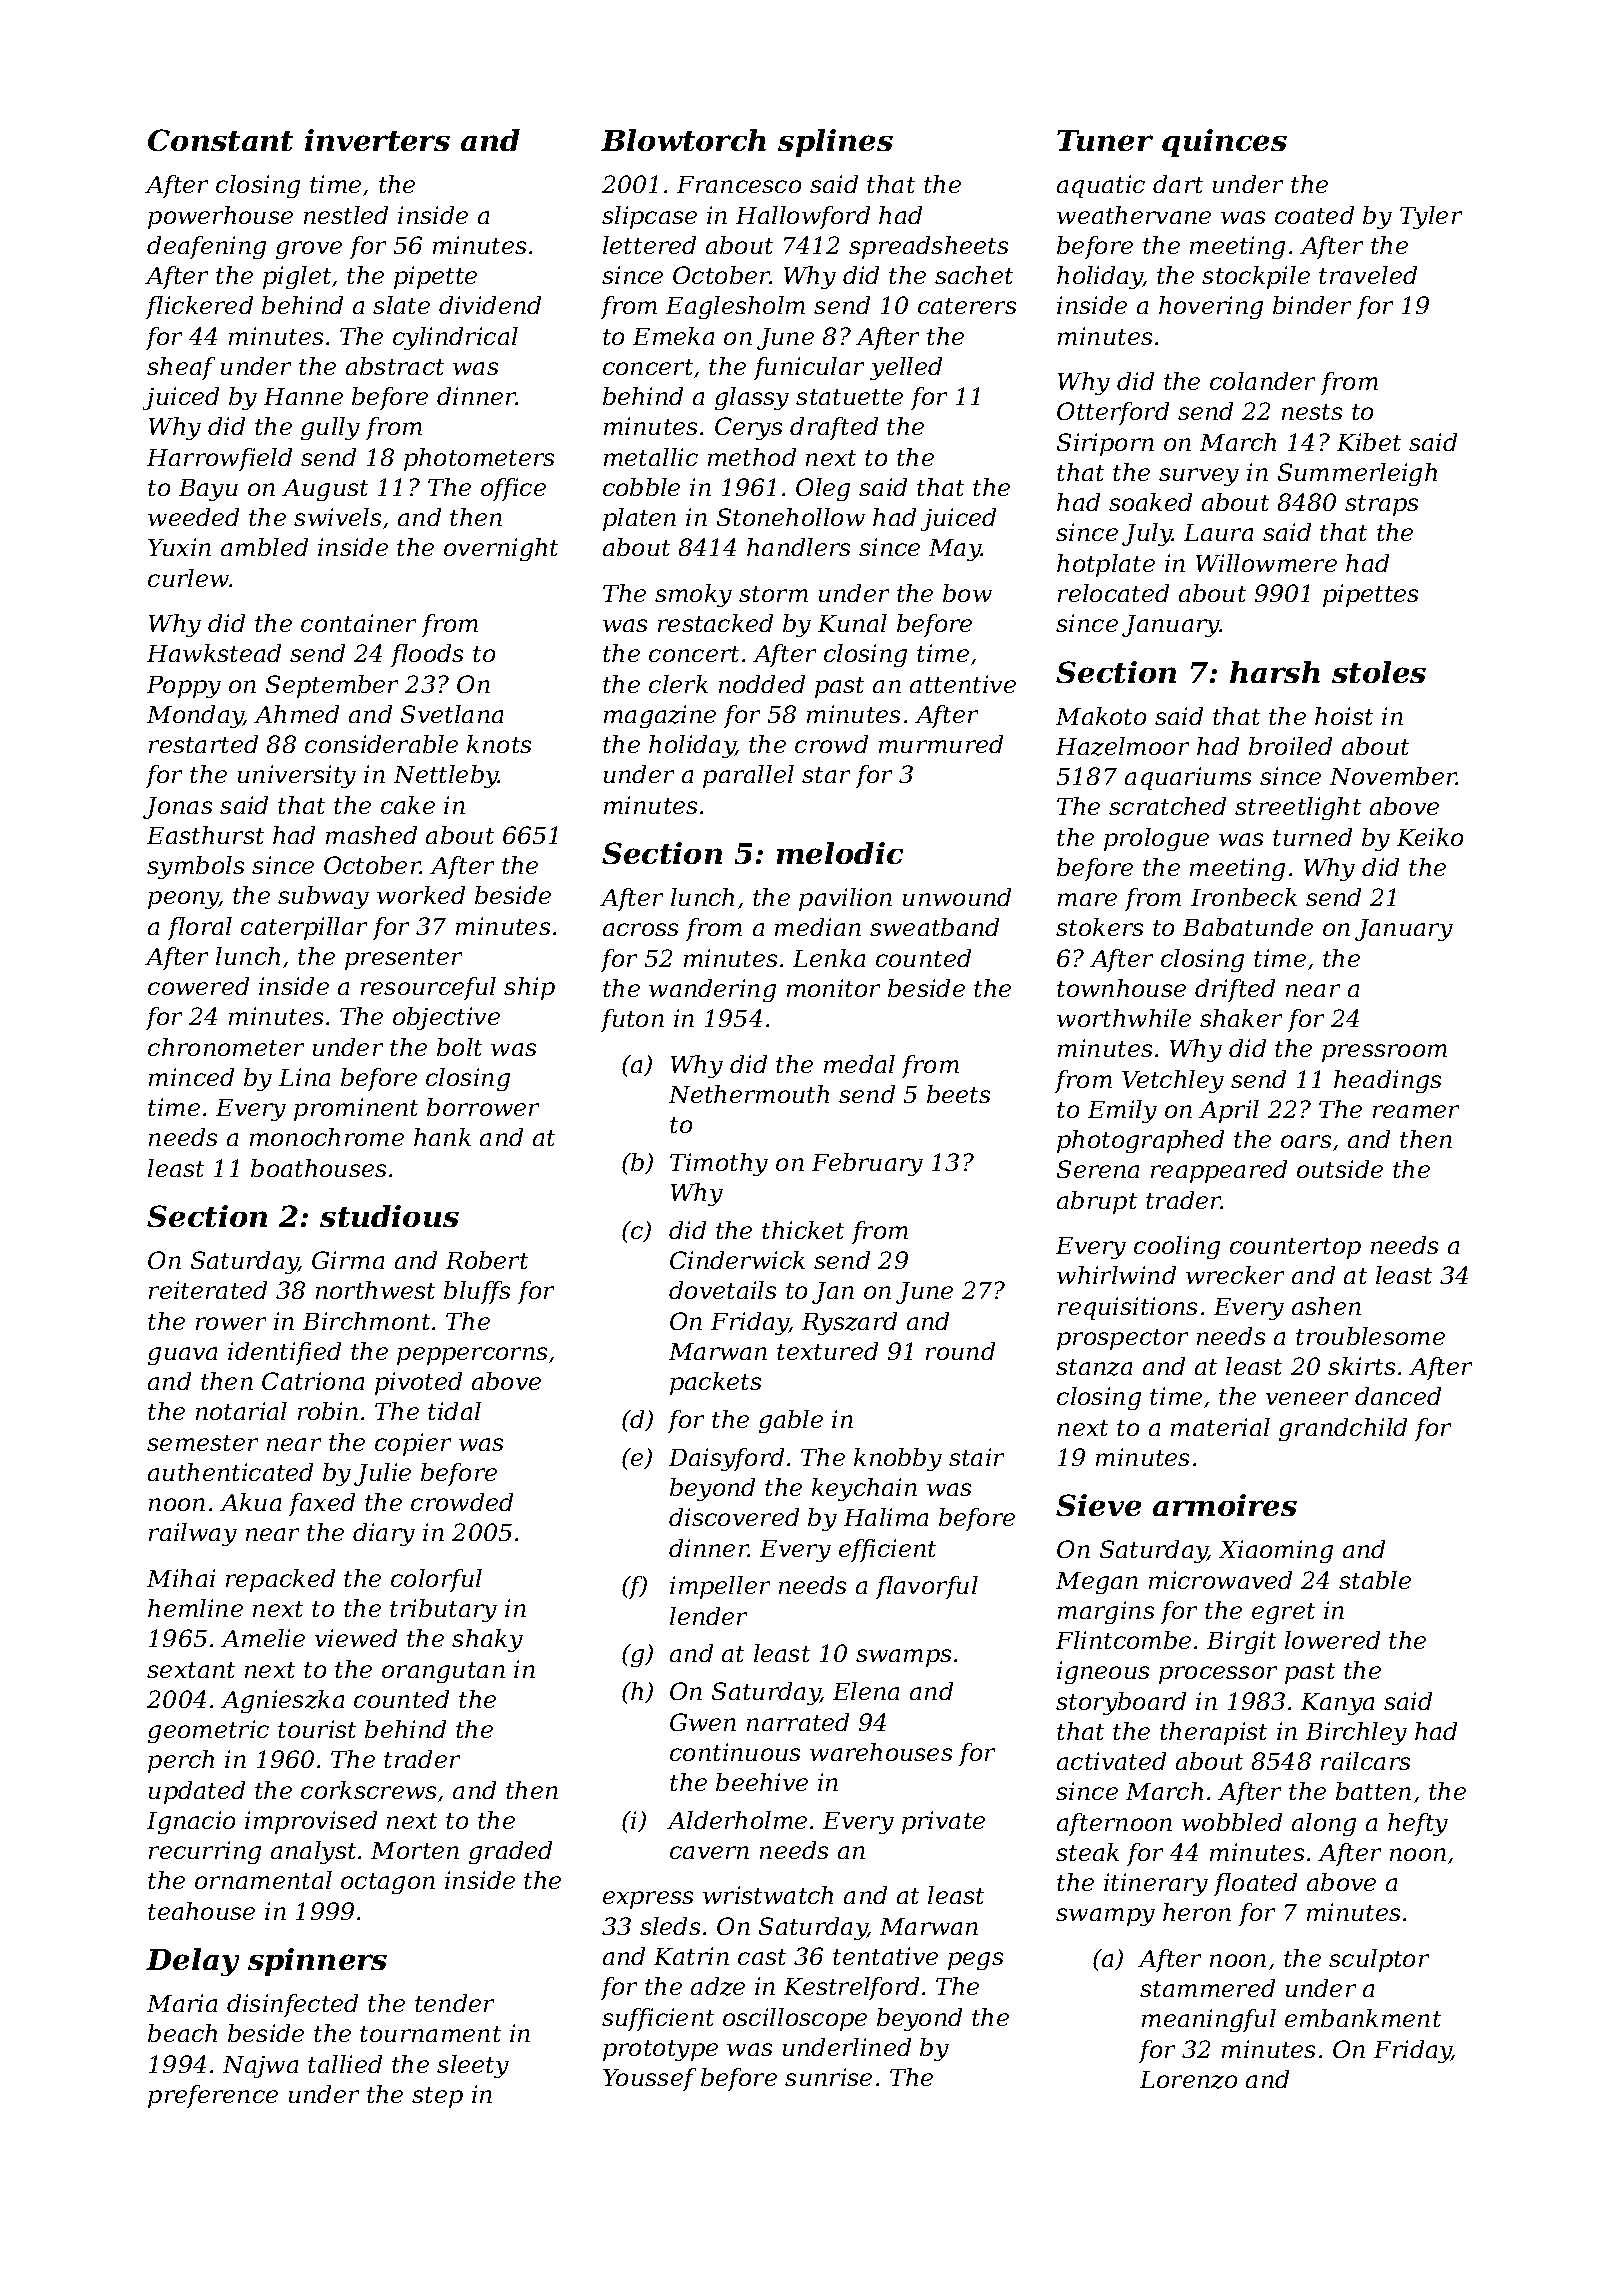 The height and width of the screenshot is (2292, 1620). What do you see at coordinates (191, 1670) in the screenshot?
I see `sextant` at bounding box center [191, 1670].
